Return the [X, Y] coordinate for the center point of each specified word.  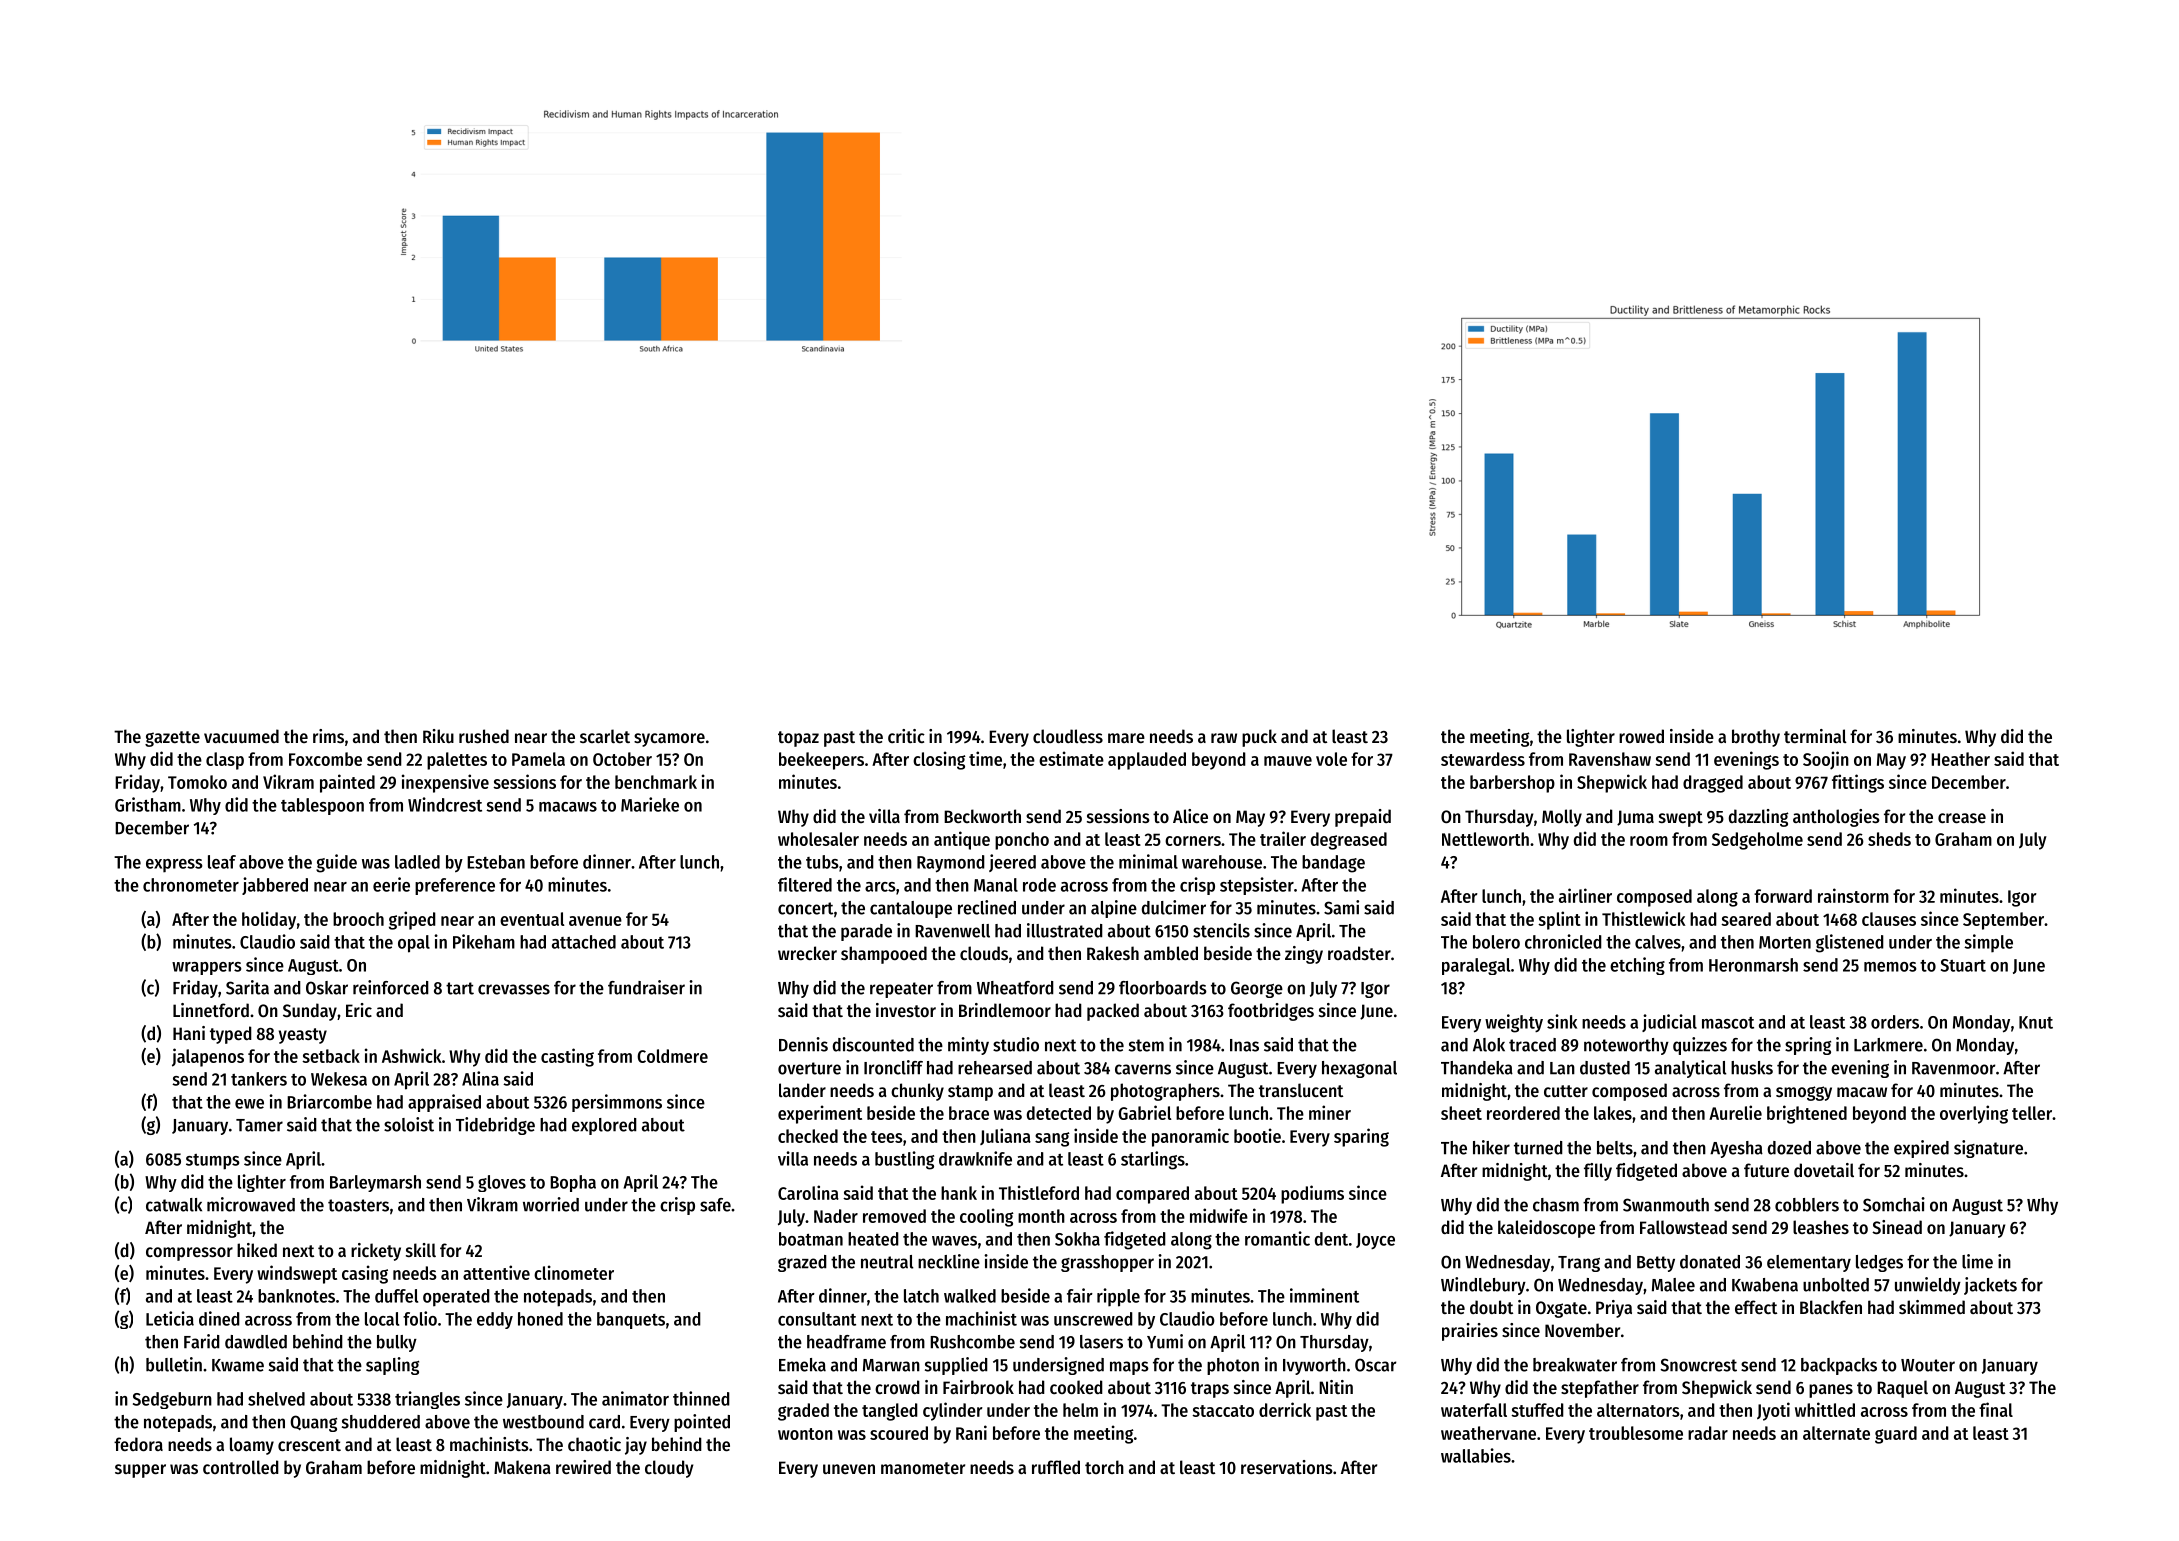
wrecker [807, 953]
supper [140, 1471]
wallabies [1476, 1455]
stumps [213, 1162]
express [174, 866]
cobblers [1807, 1205]
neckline [949, 1261]
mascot [1728, 1023]
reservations [1287, 1467]
